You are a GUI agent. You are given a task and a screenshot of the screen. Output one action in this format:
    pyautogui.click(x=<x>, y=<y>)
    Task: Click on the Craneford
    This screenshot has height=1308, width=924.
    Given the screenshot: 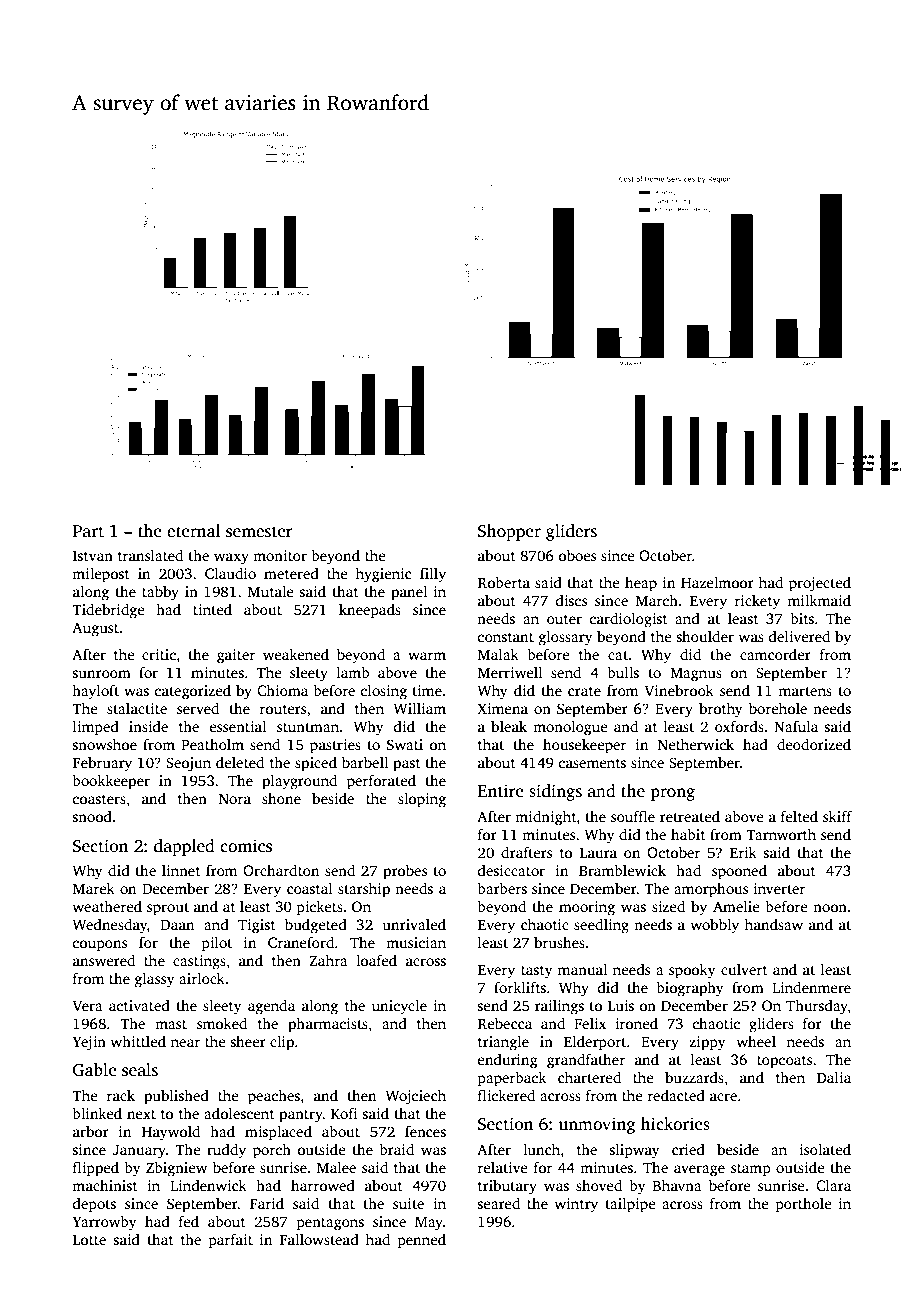 What is the action you would take?
    pyautogui.click(x=301, y=942)
